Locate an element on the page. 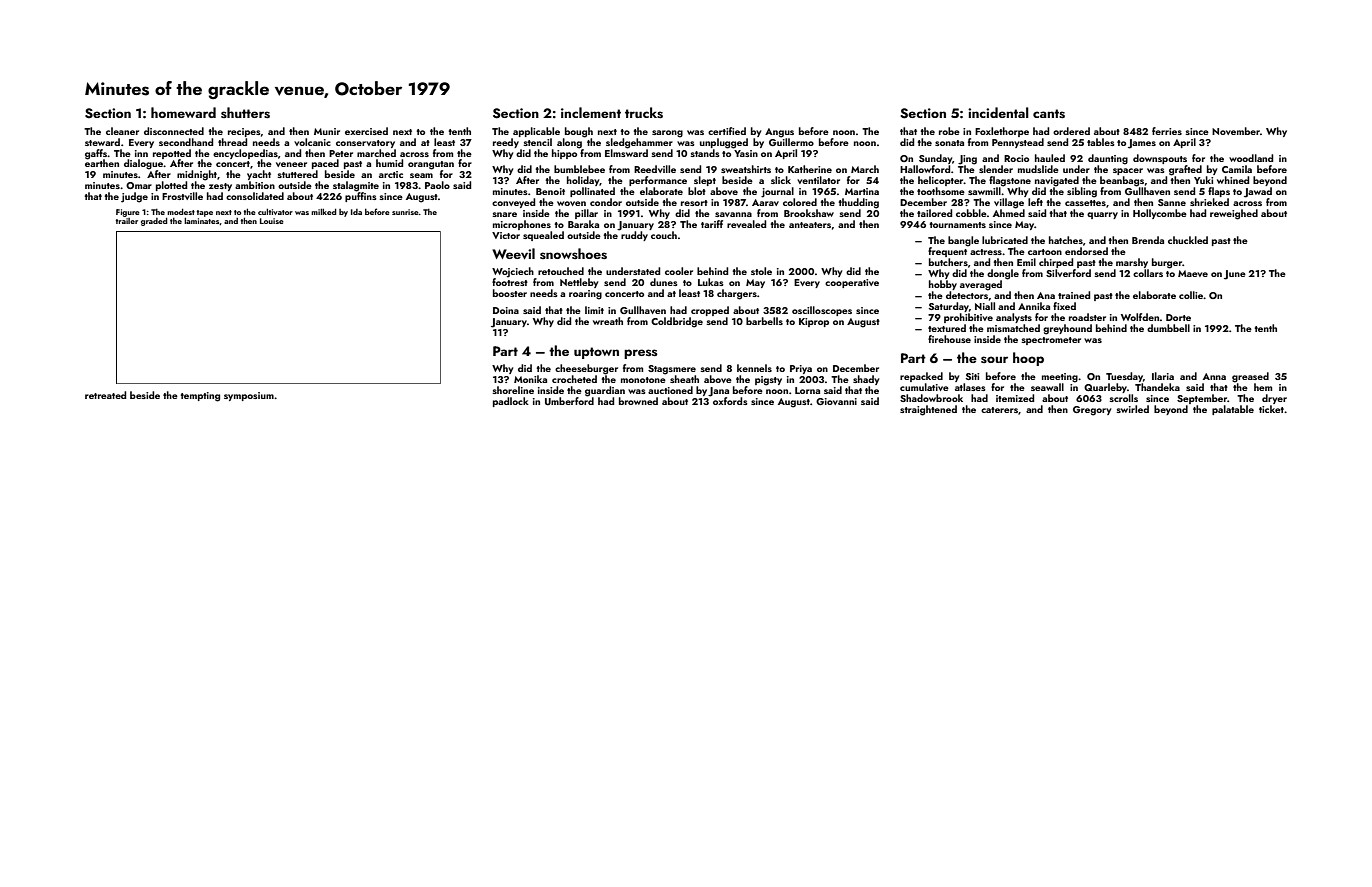  Martina is located at coordinates (862, 191).
